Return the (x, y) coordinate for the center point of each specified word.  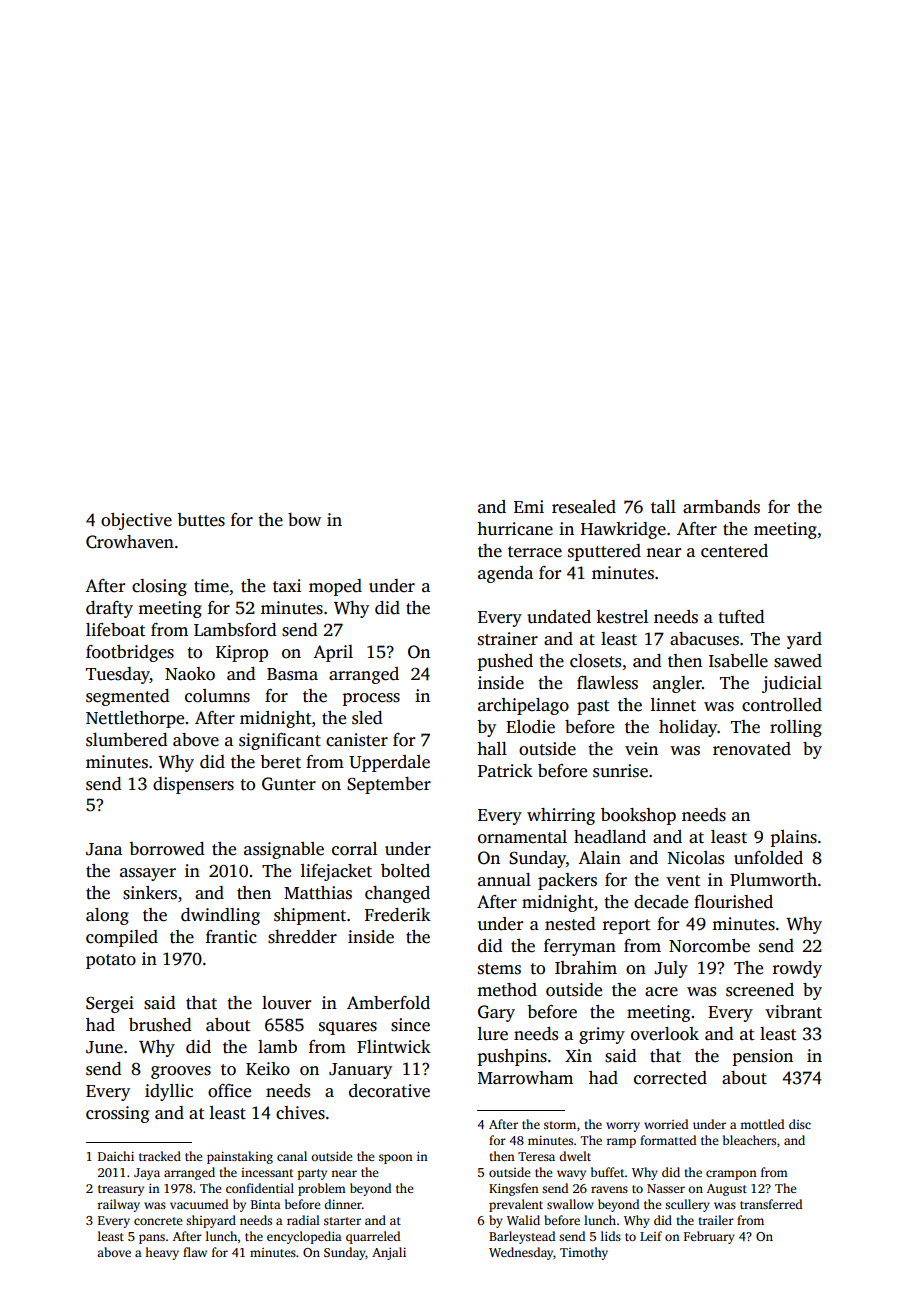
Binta (266, 1204)
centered (734, 551)
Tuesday (118, 675)
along (107, 916)
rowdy (797, 969)
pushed (505, 662)
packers (567, 881)
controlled (782, 705)
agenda (505, 574)
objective (136, 521)
